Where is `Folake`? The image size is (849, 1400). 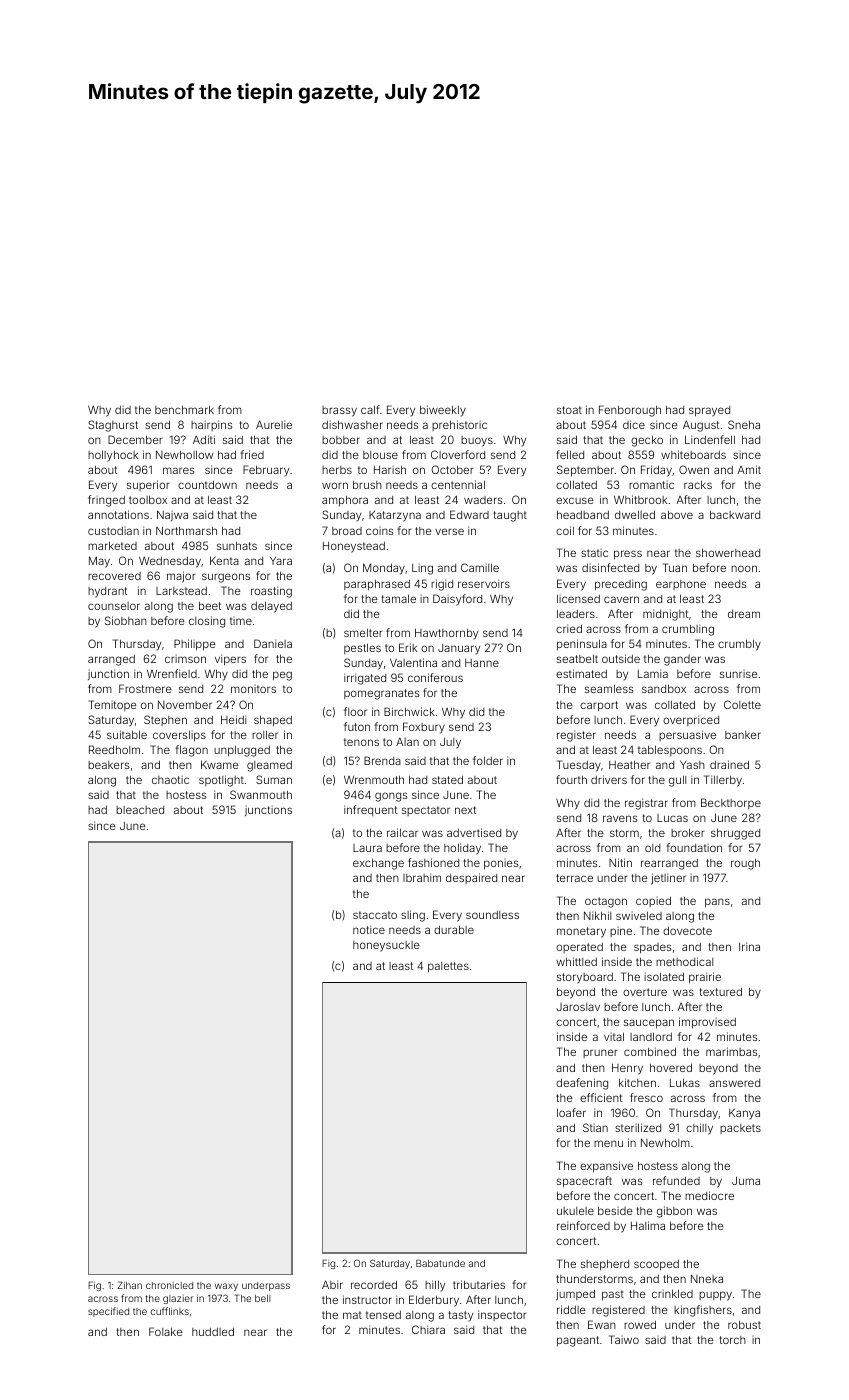 Folake is located at coordinates (166, 1331).
